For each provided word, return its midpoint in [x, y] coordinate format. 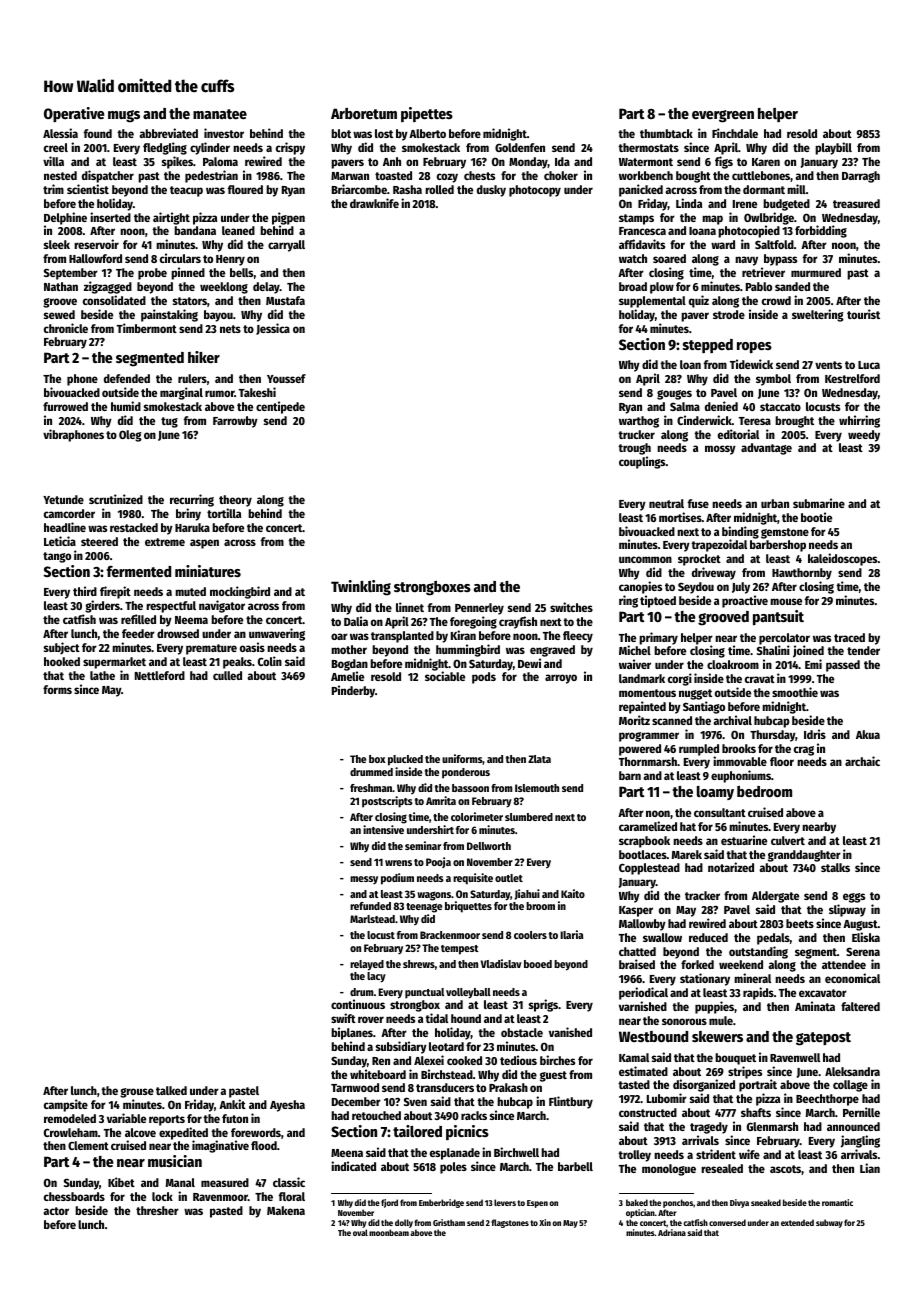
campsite [66, 1105]
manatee [220, 114]
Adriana [672, 1232]
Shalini [773, 650]
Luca [869, 365]
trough [634, 449]
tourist [863, 314]
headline [65, 527]
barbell [575, 1166]
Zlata [539, 759]
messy [364, 880]
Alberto [427, 133]
